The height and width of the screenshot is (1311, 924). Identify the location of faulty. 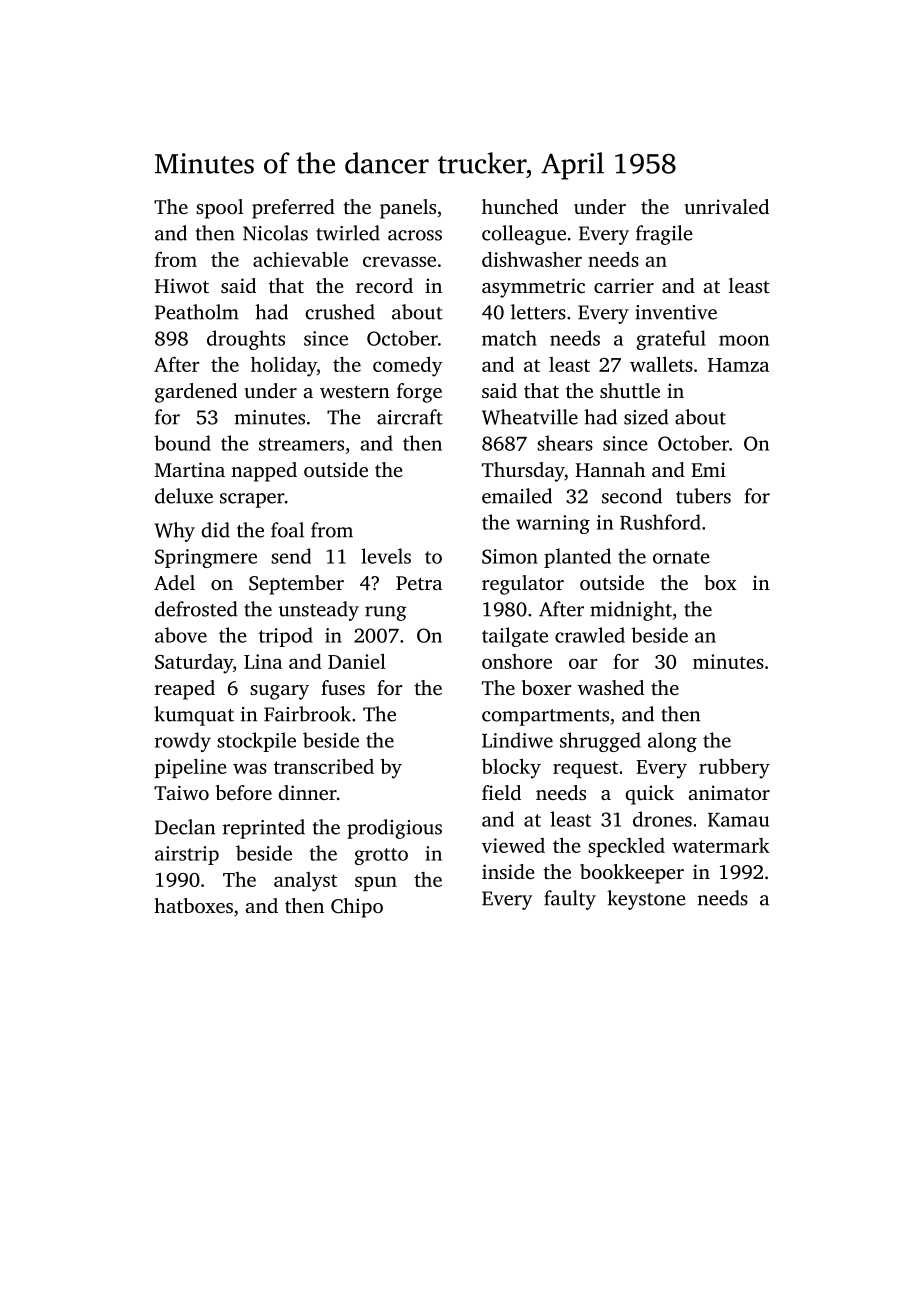
(570, 900).
